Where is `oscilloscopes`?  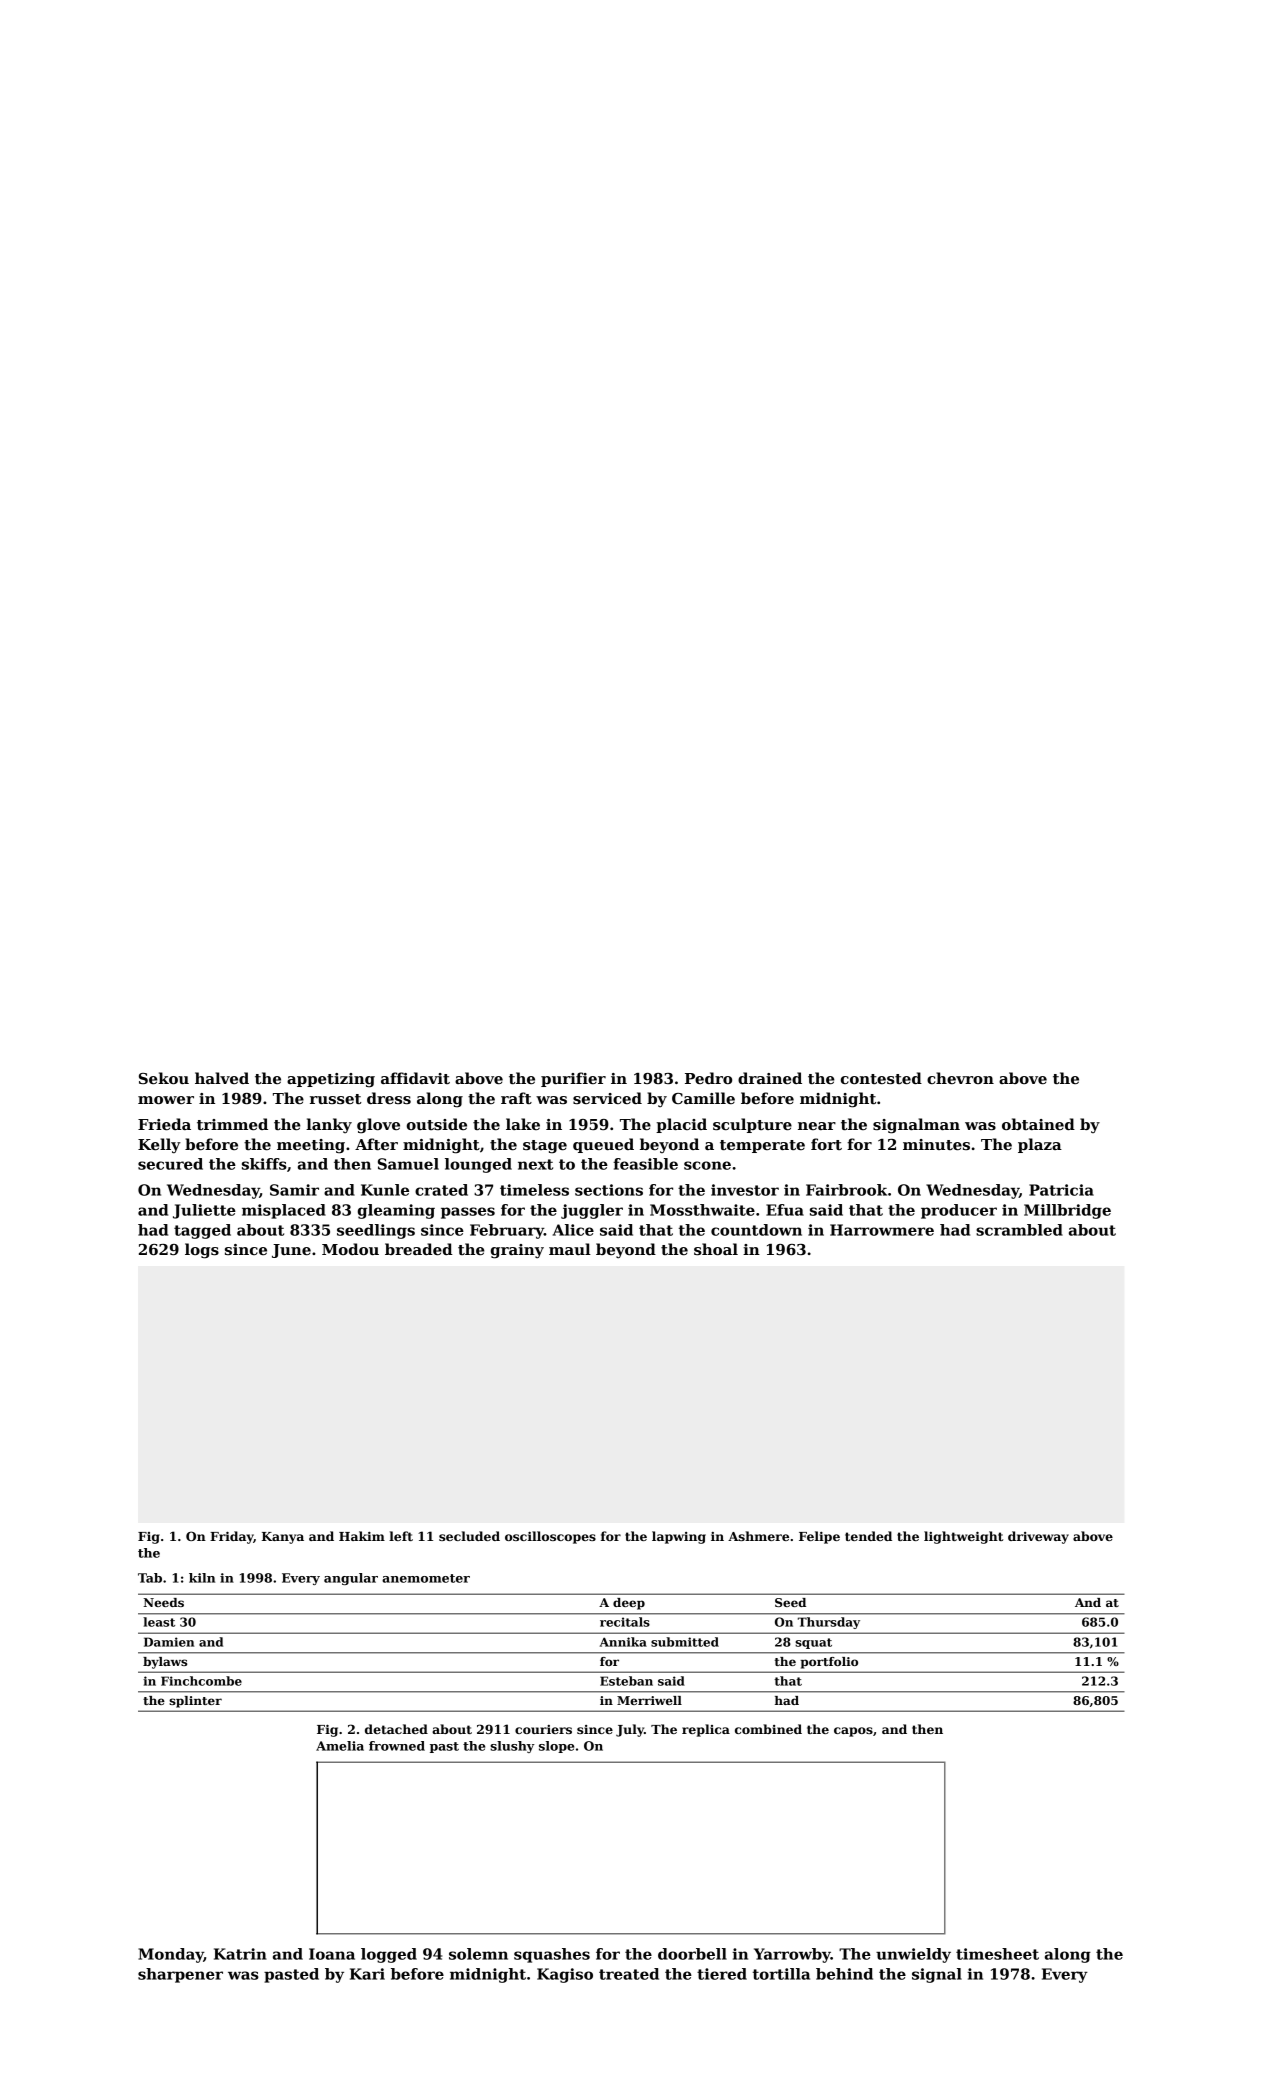 oscilloscopes is located at coordinates (550, 1537).
